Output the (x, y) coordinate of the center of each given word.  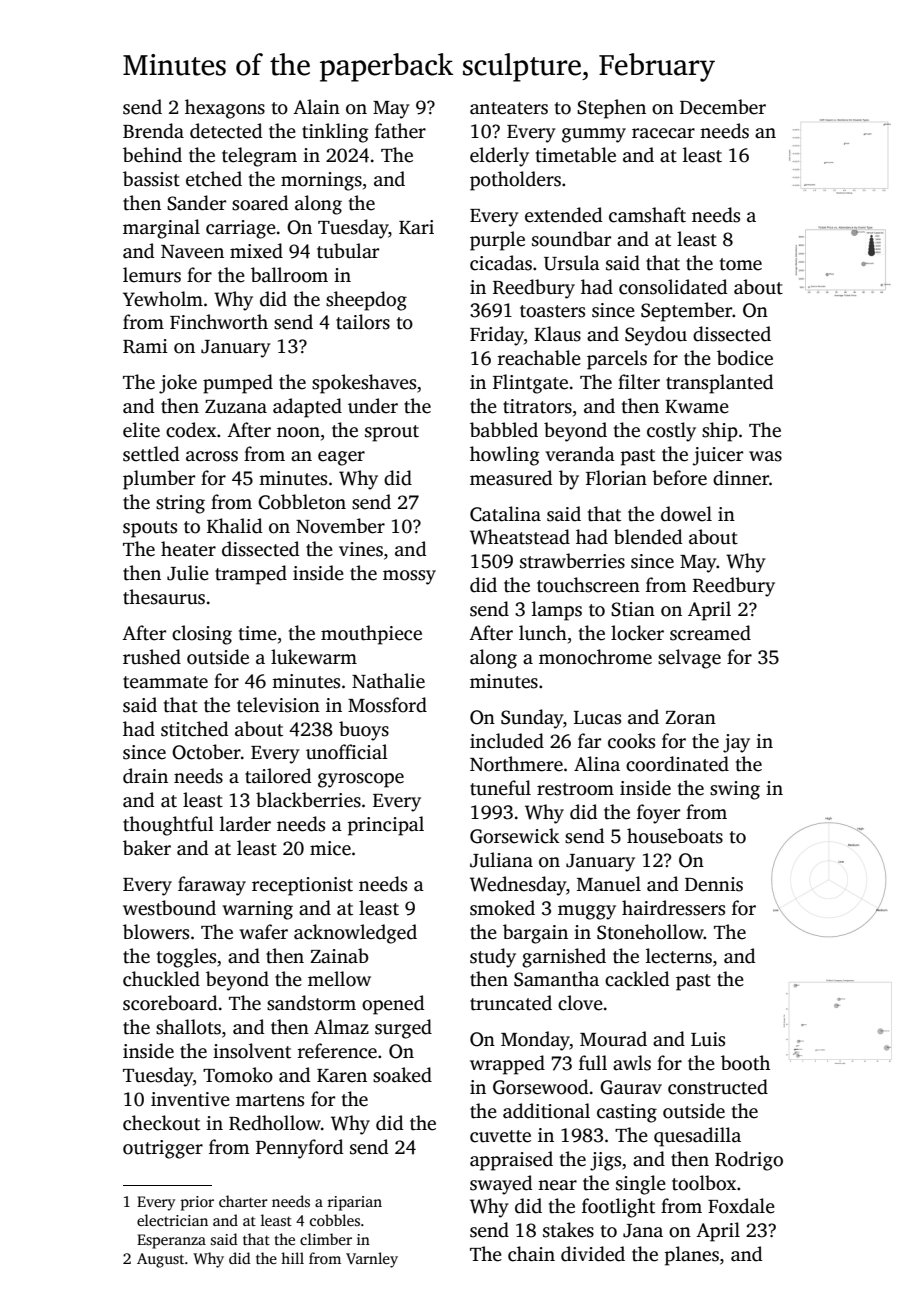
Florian (616, 478)
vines (361, 549)
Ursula (572, 263)
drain (145, 776)
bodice (745, 358)
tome (741, 264)
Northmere (516, 764)
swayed (501, 1185)
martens (270, 1100)
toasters (552, 311)
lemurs (152, 275)
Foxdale (741, 1206)
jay (736, 743)
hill (292, 1258)
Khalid (234, 526)
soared (260, 203)
